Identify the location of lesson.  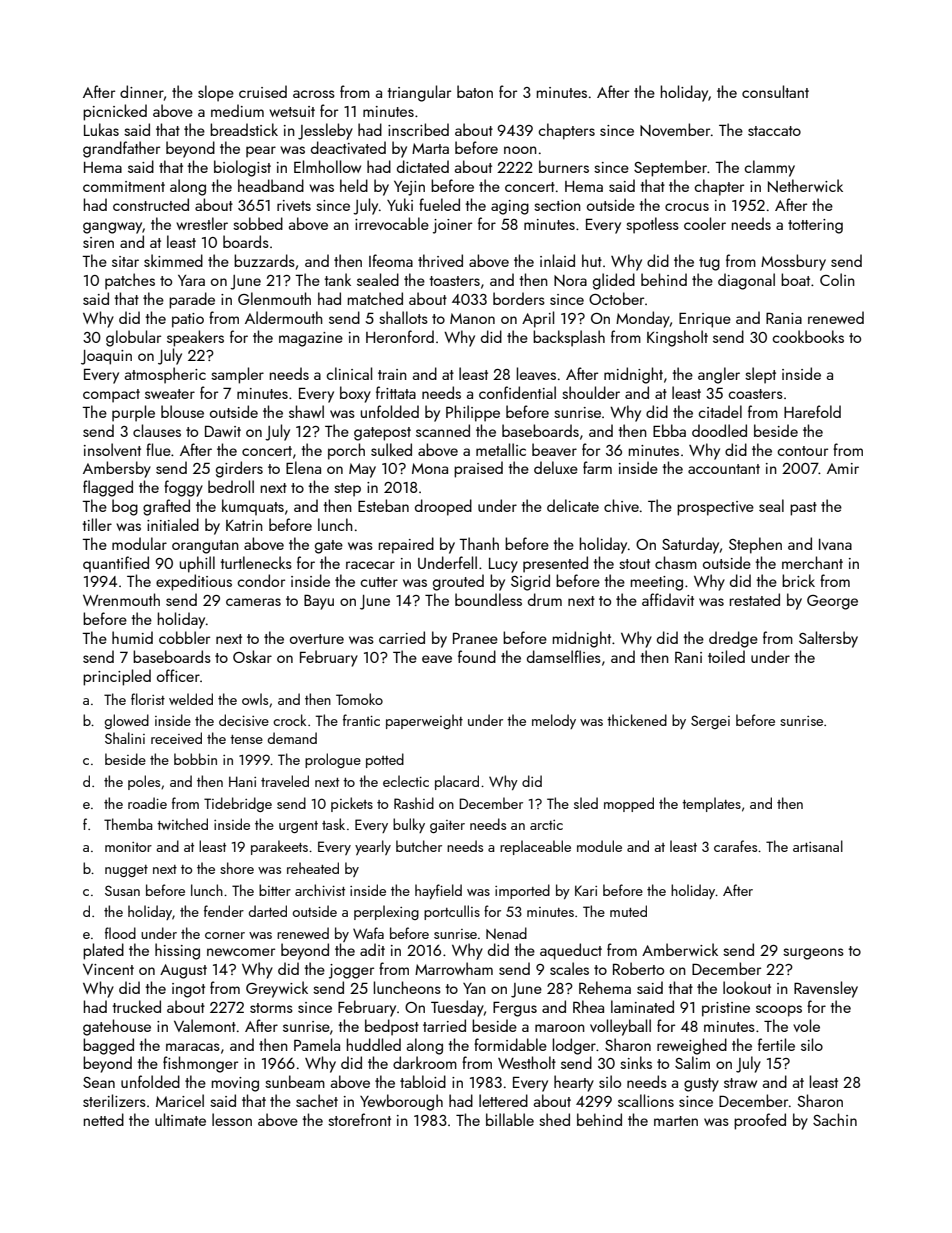
(232, 1119).
